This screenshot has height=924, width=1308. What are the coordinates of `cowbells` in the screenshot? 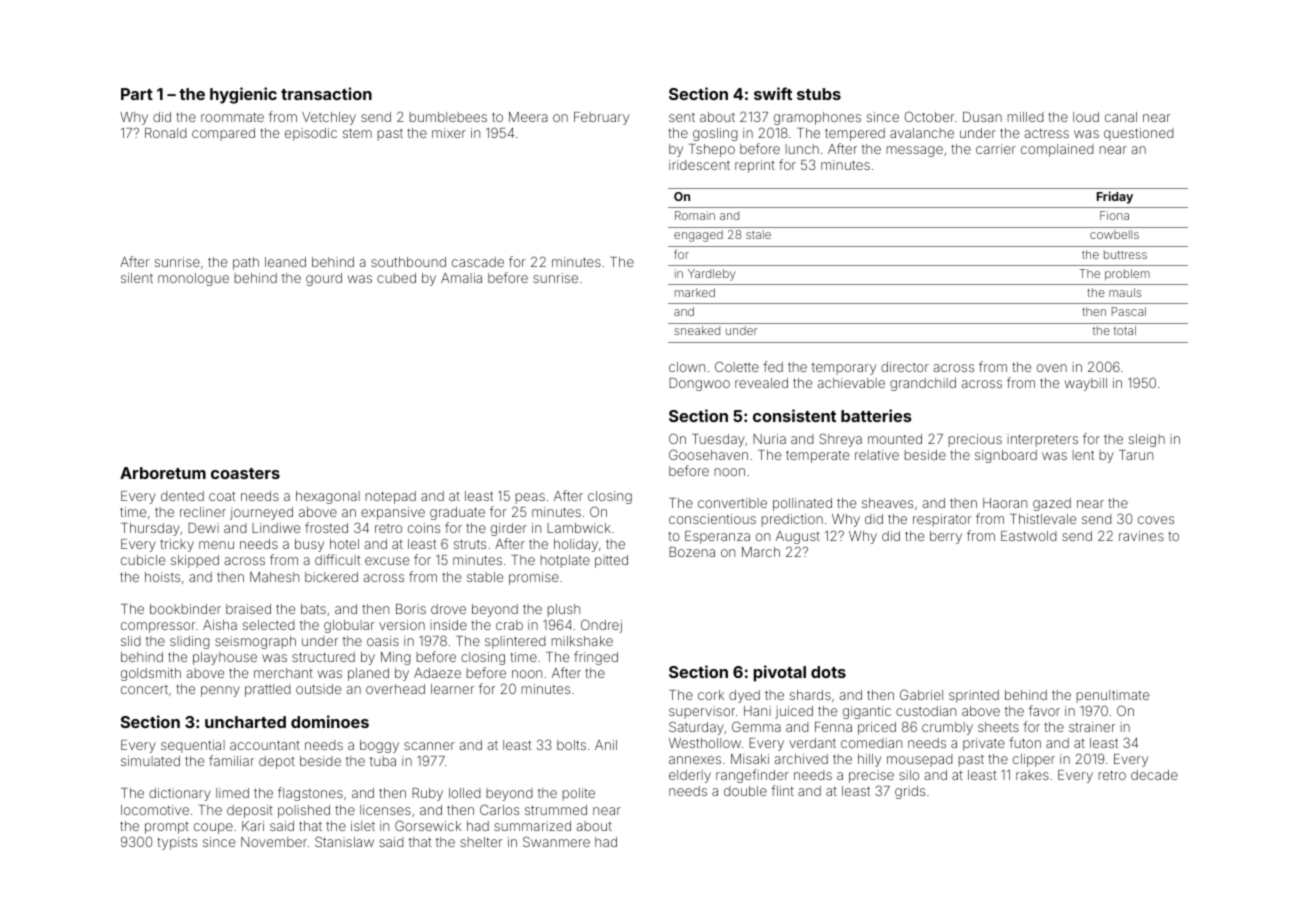 It's located at (1114, 234).
